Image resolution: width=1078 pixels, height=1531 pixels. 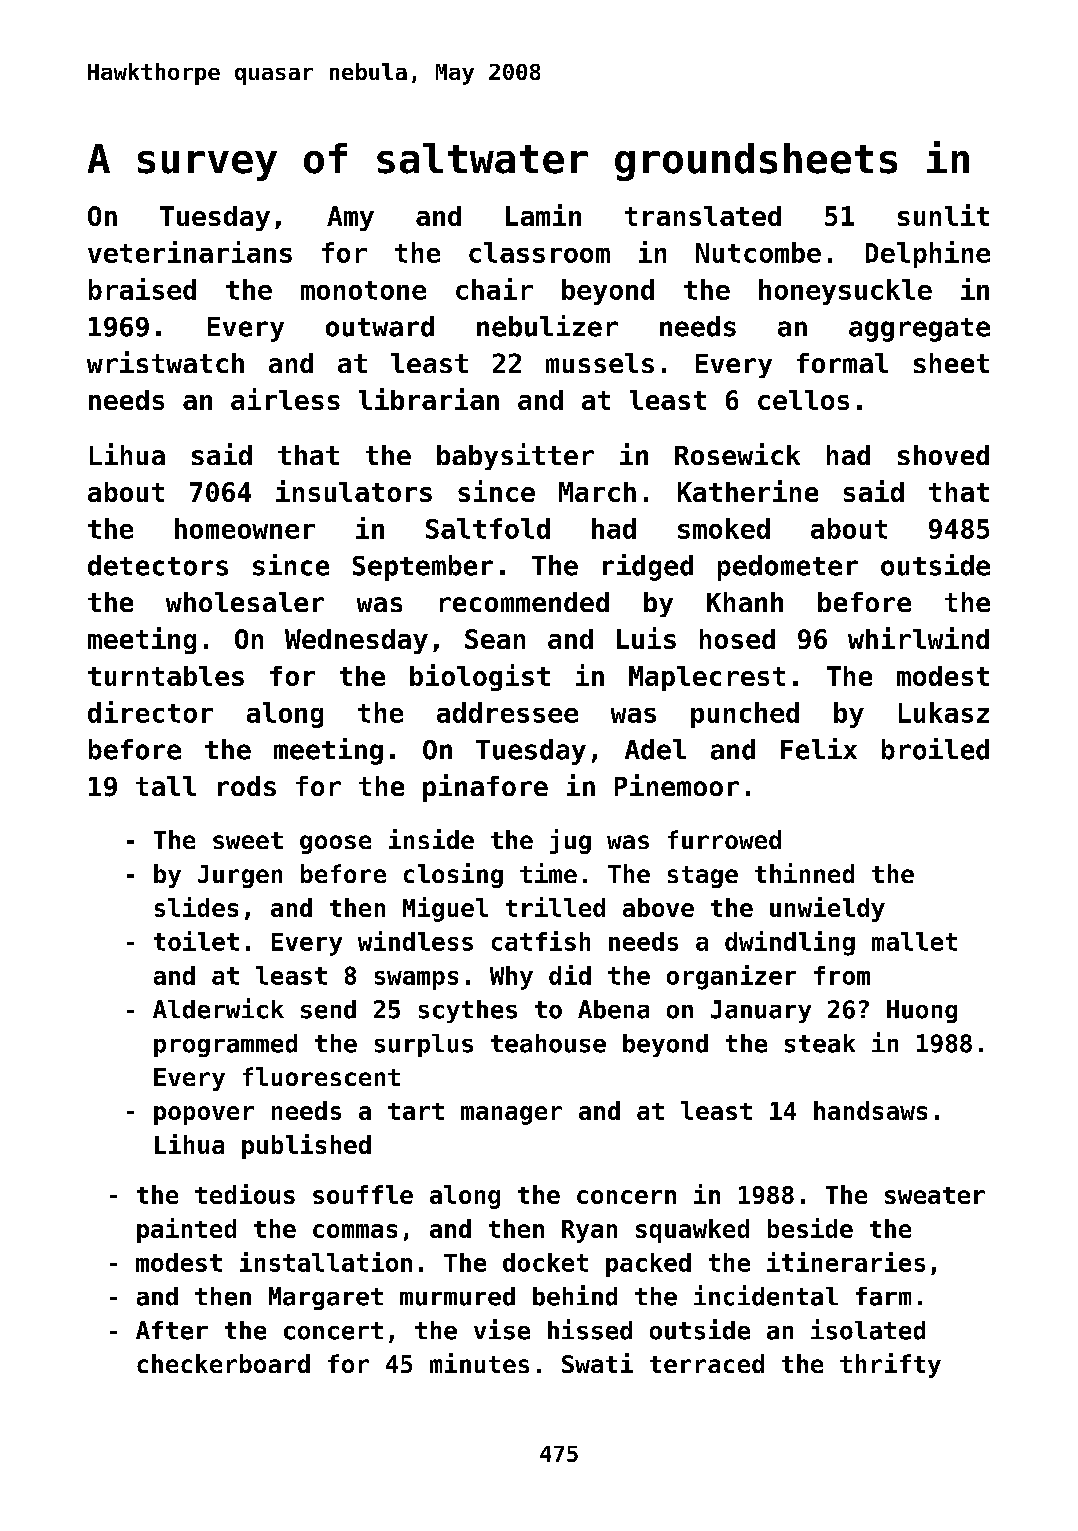 What do you see at coordinates (196, 907) in the document?
I see `slides` at bounding box center [196, 907].
